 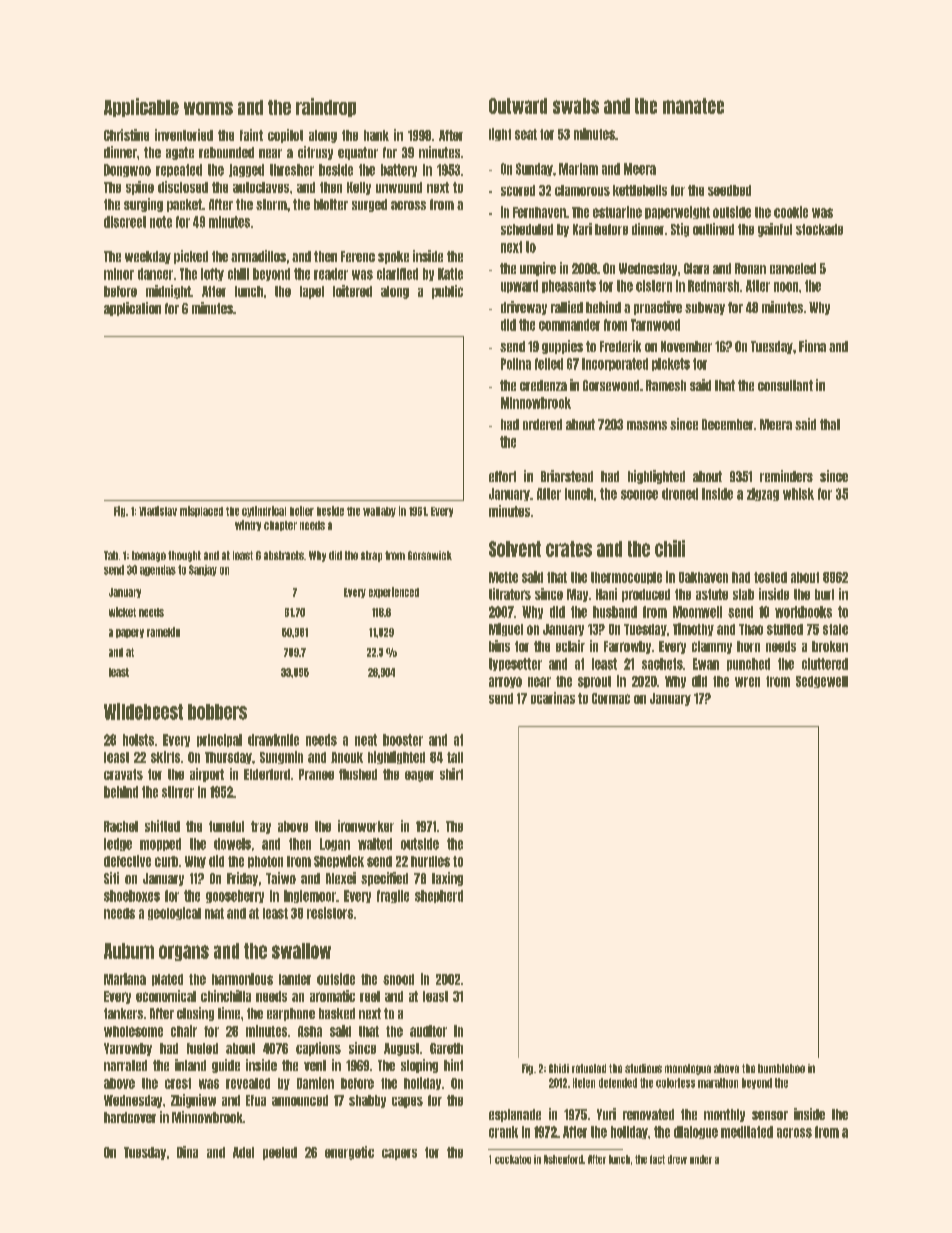 What do you see at coordinates (271, 204) in the screenshot?
I see `storm` at bounding box center [271, 204].
